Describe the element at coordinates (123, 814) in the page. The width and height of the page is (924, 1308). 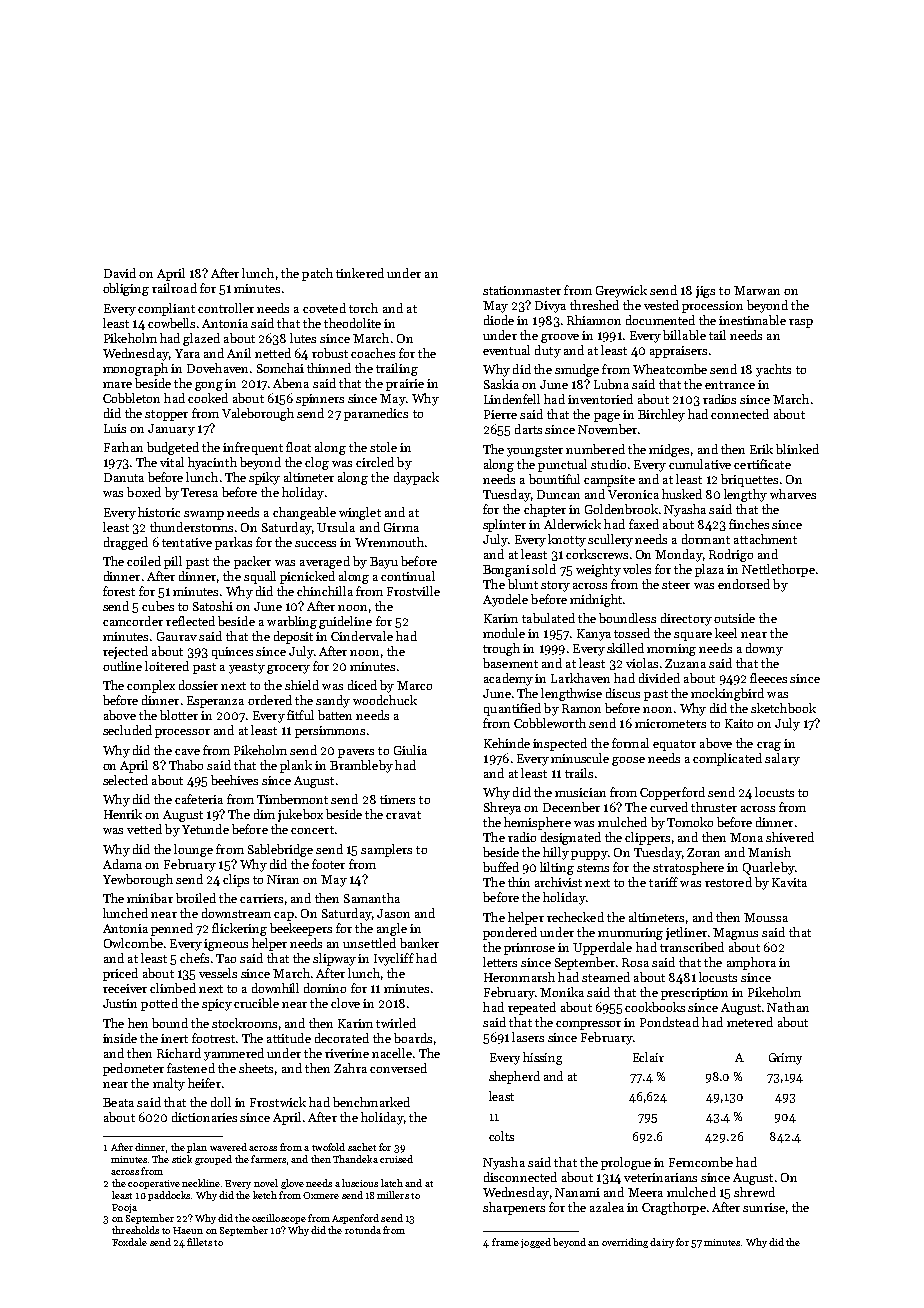
I see `Henrik` at that location.
